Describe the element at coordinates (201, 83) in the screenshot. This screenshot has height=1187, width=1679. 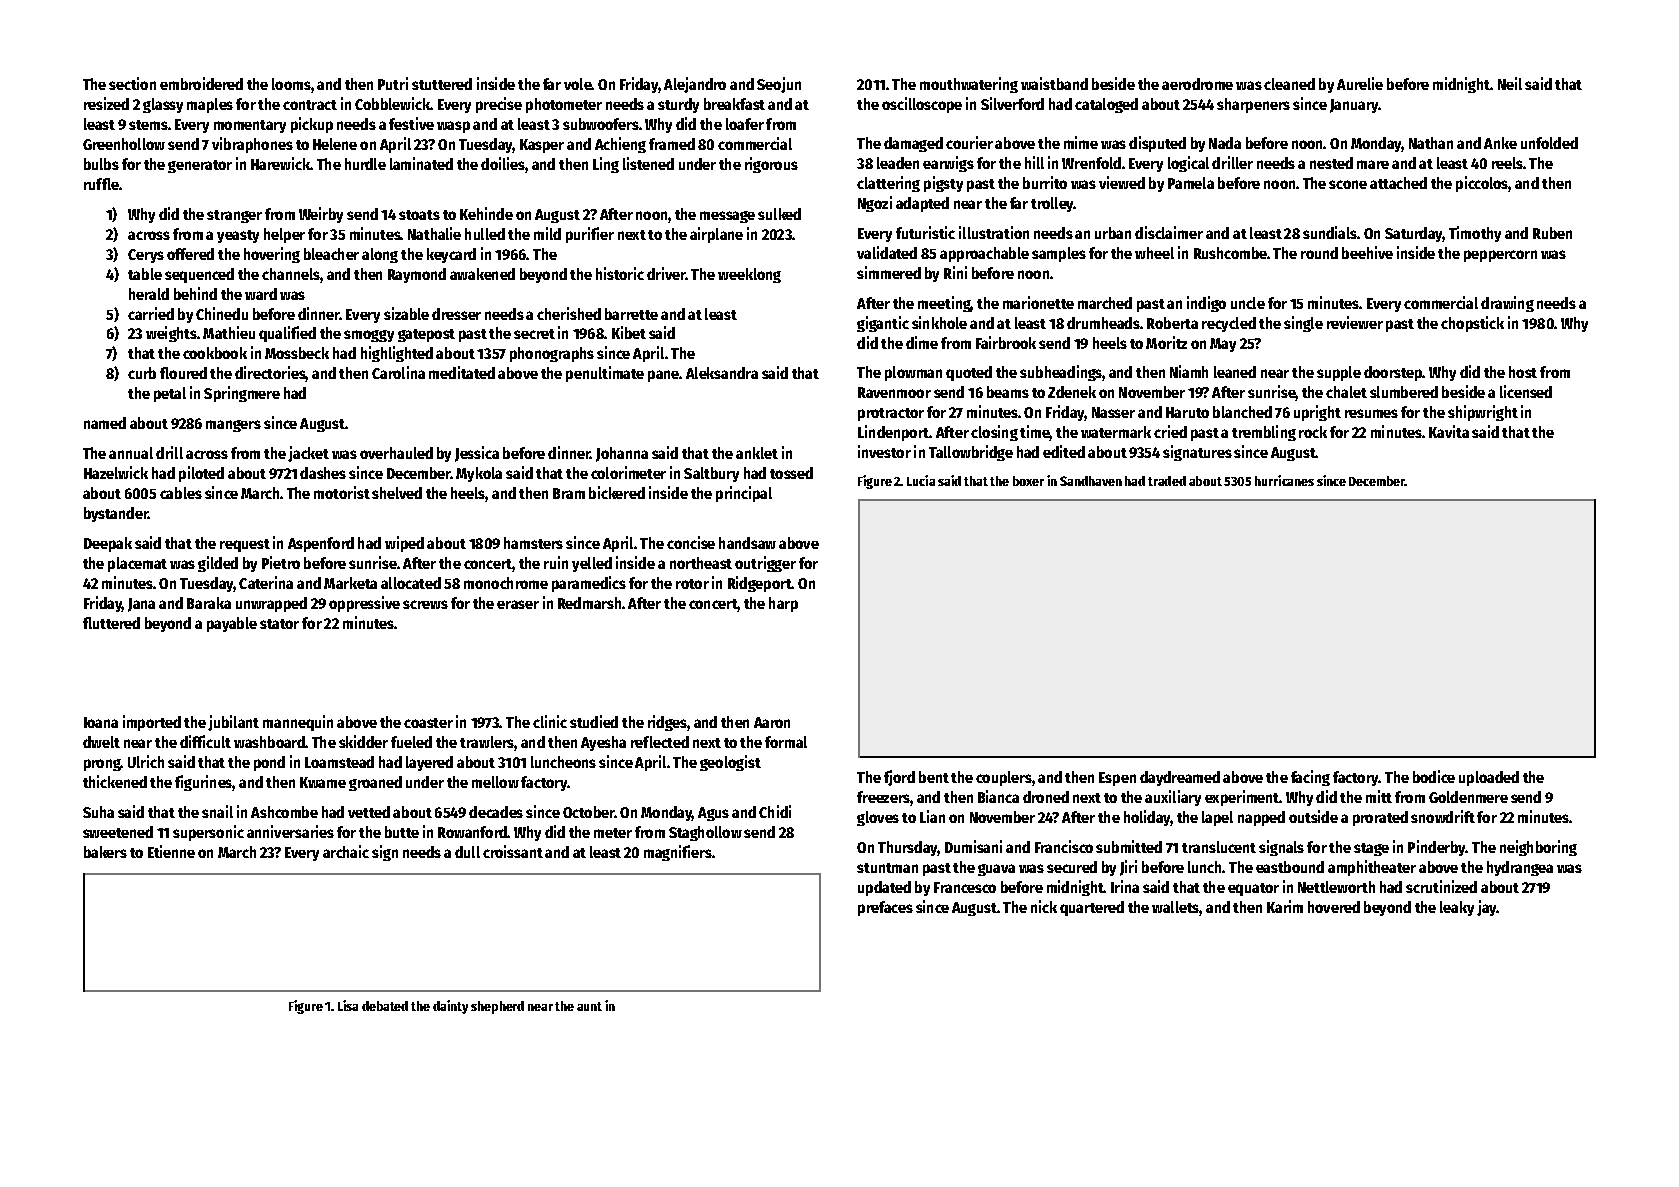
I see `embroidered` at that location.
